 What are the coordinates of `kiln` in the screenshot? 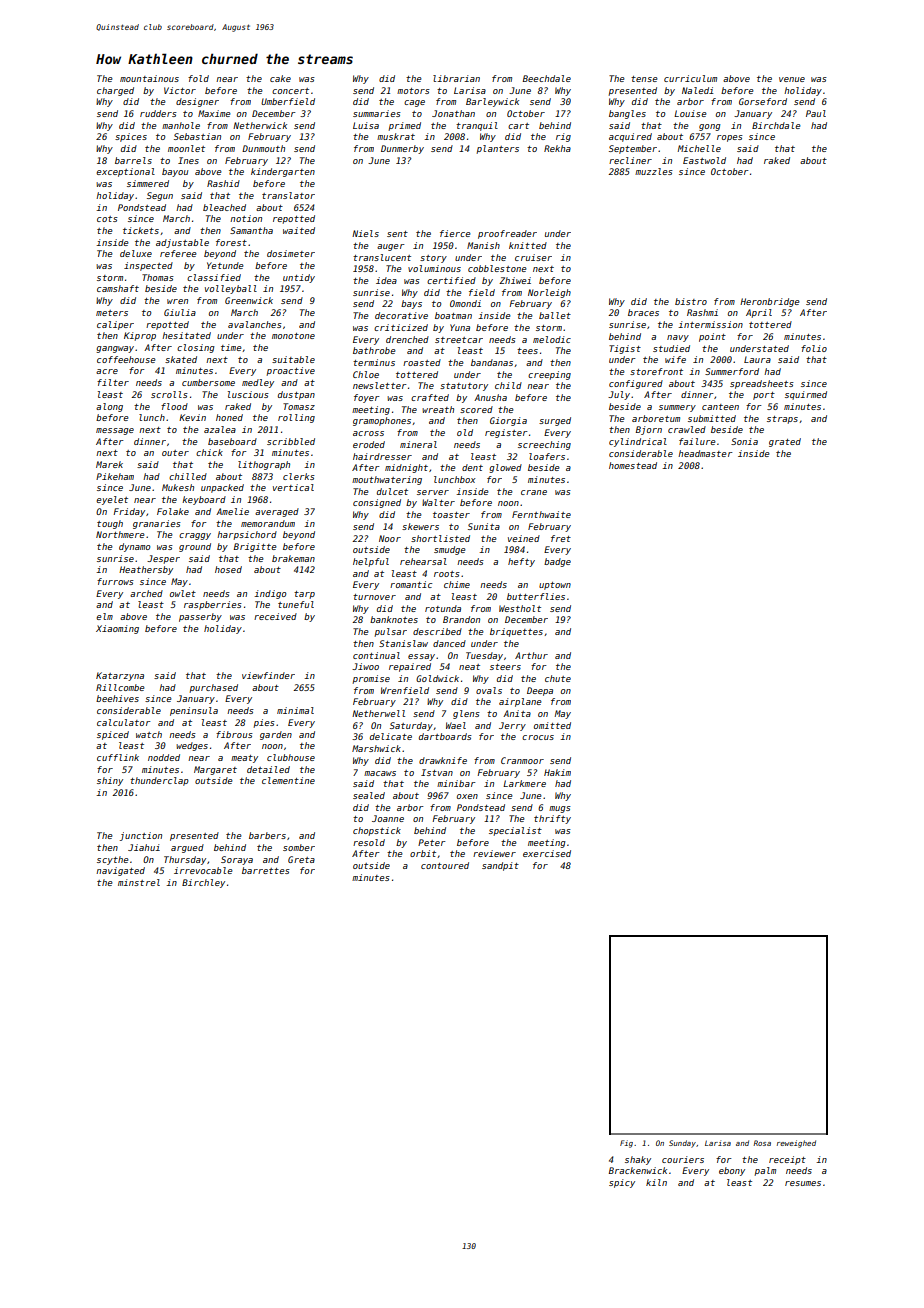 It's located at (656, 1182).
